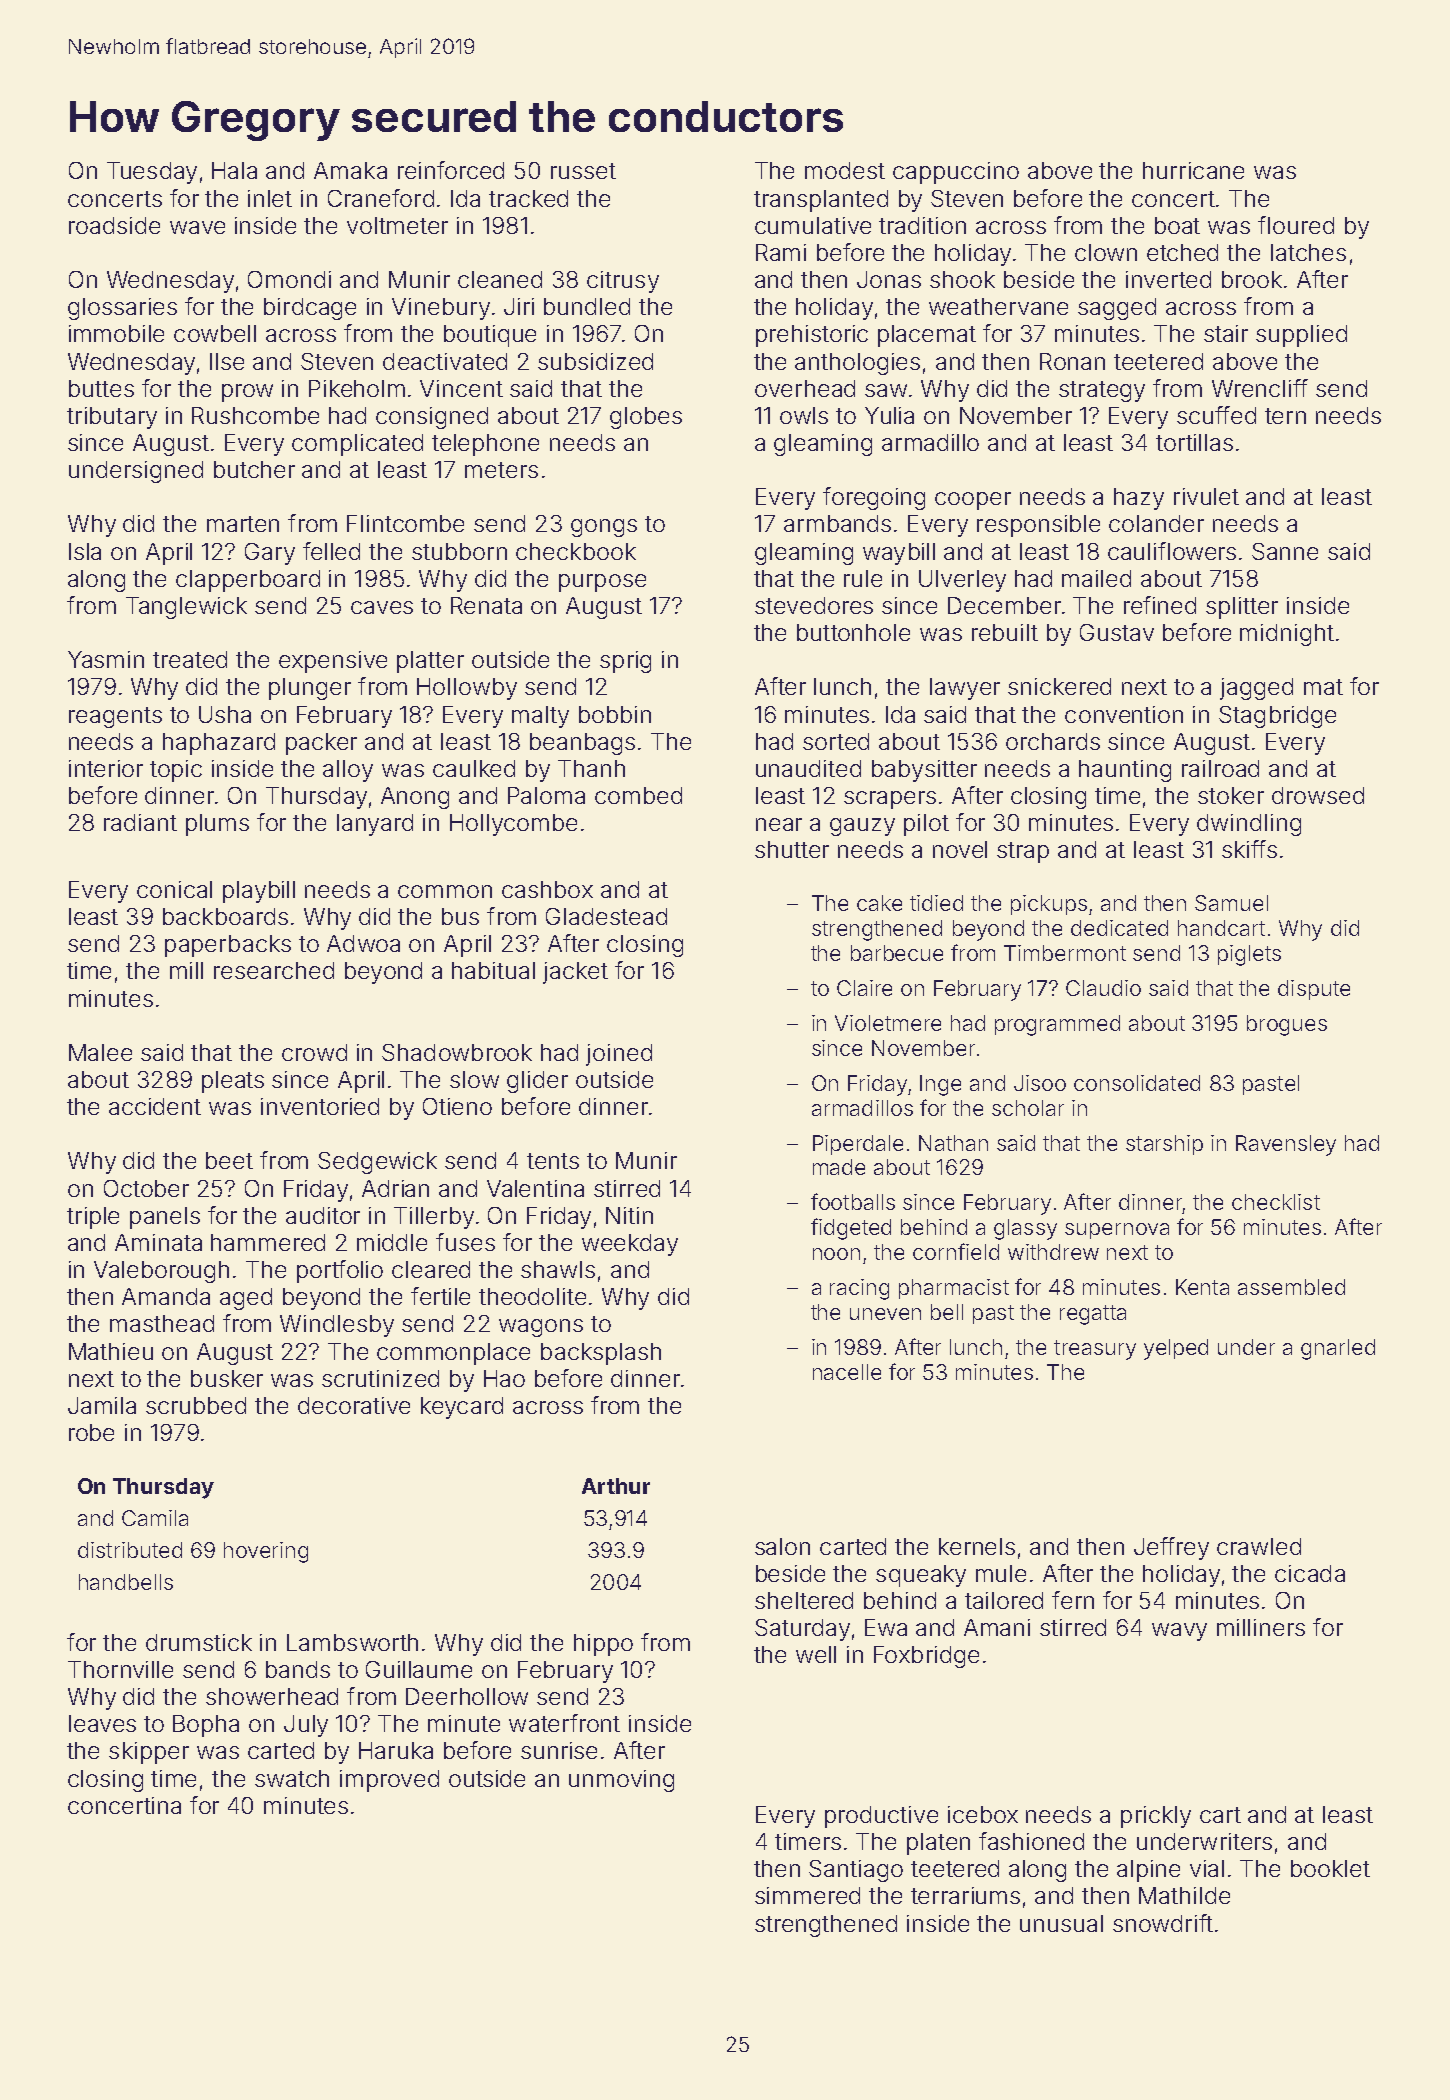 The height and width of the document is (2100, 1450). I want to click on mailed, so click(1096, 578).
